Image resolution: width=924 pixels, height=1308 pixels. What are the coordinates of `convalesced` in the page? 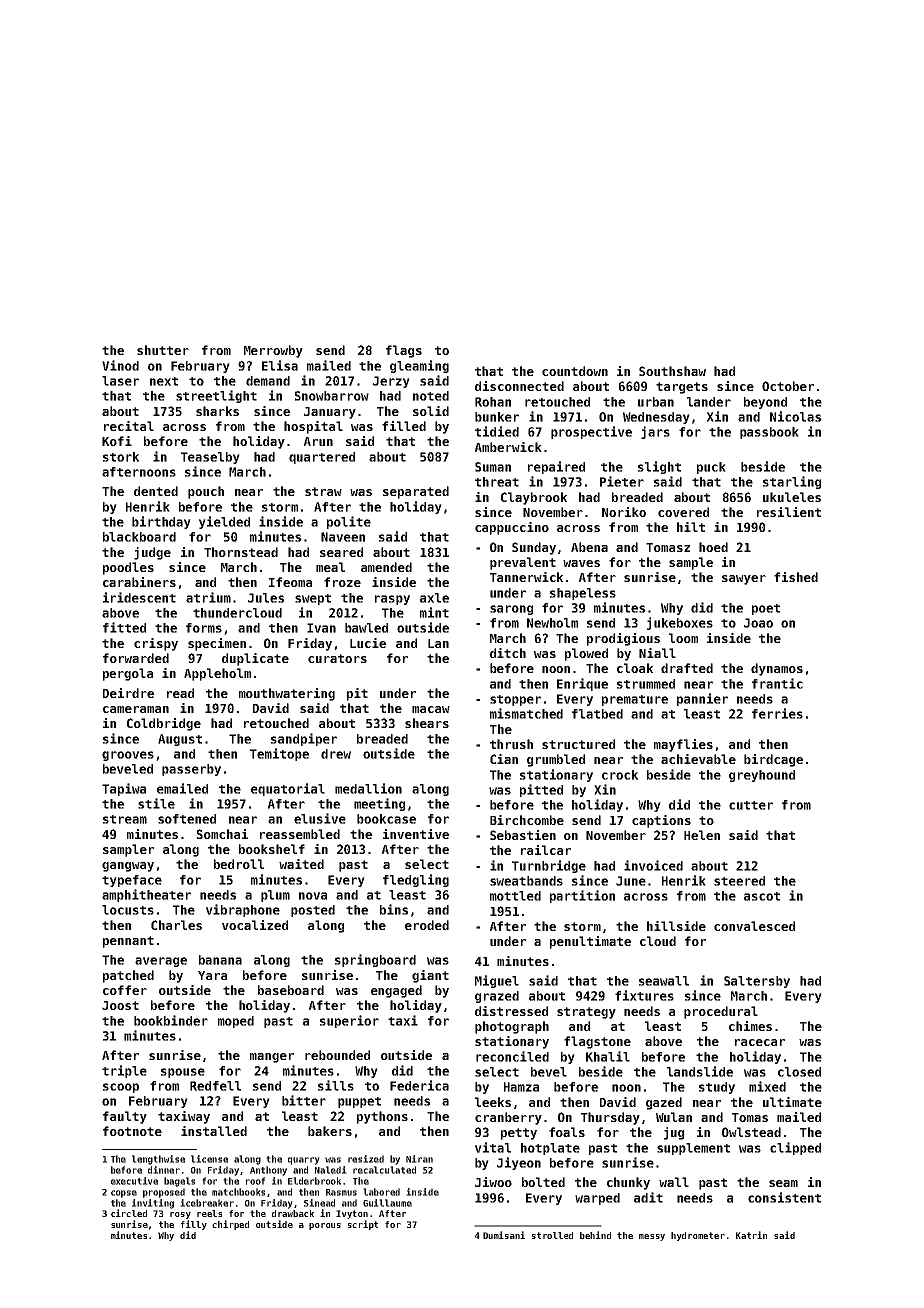 It's located at (754, 926).
